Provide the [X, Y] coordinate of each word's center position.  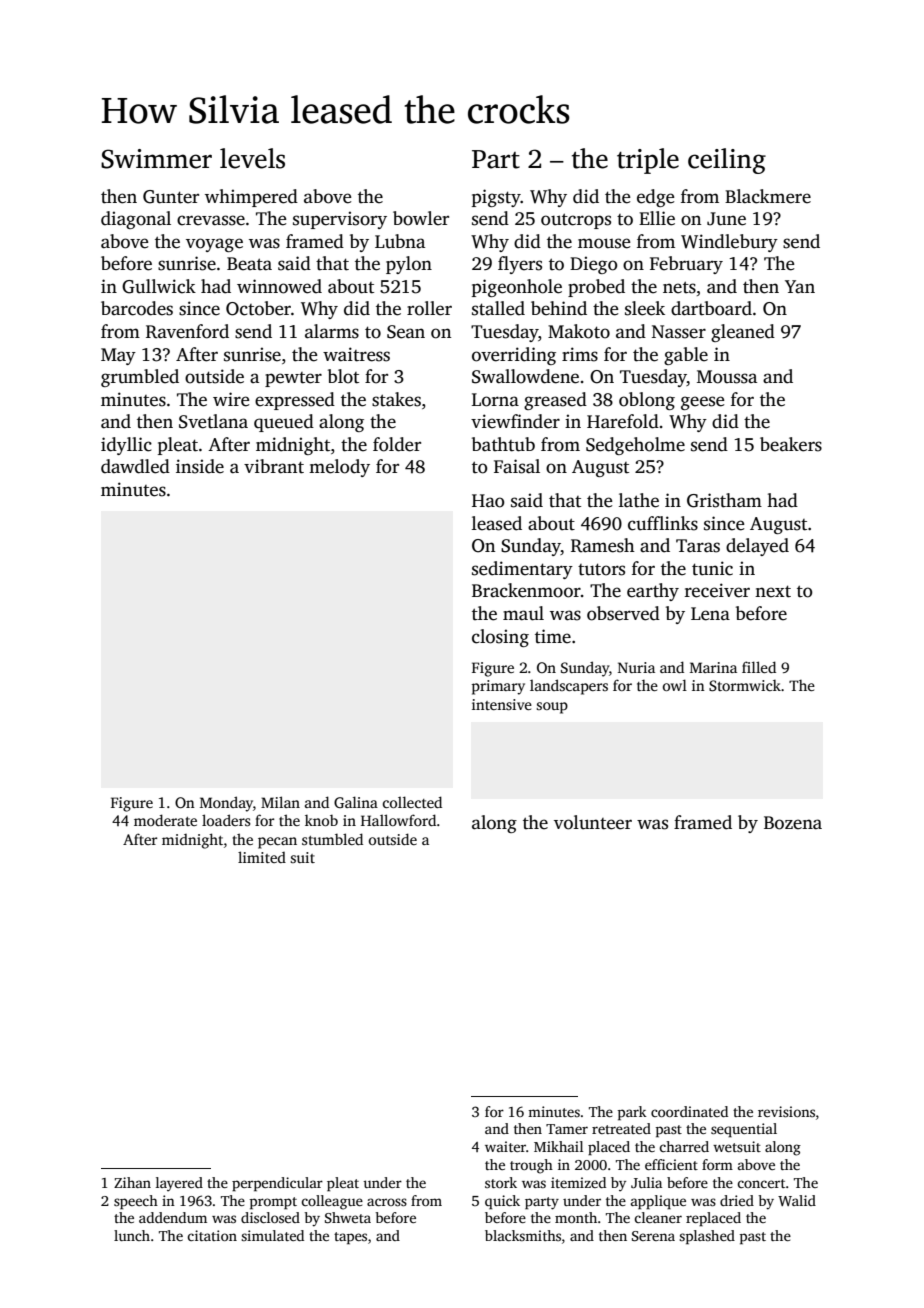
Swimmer [156, 159]
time [553, 636]
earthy [653, 592]
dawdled [135, 466]
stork [501, 1182]
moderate [165, 820]
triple [648, 161]
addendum [173, 1217]
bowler [421, 218]
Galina [356, 802]
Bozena [793, 823]
